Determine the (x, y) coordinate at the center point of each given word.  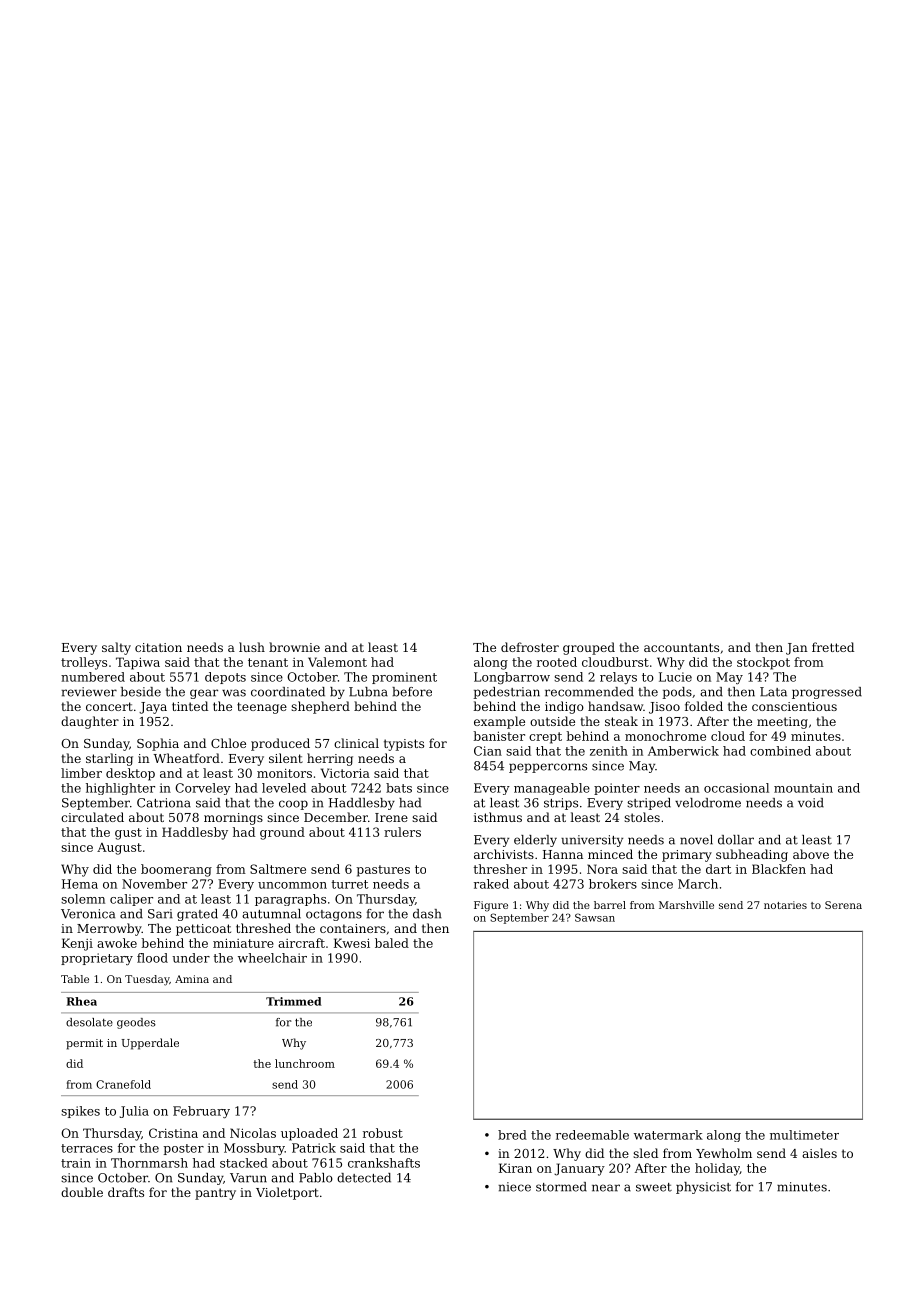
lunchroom (305, 1063)
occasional (736, 788)
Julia (134, 1112)
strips (561, 804)
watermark (668, 1135)
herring (330, 759)
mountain (803, 788)
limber (81, 773)
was (234, 693)
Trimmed (293, 1001)
